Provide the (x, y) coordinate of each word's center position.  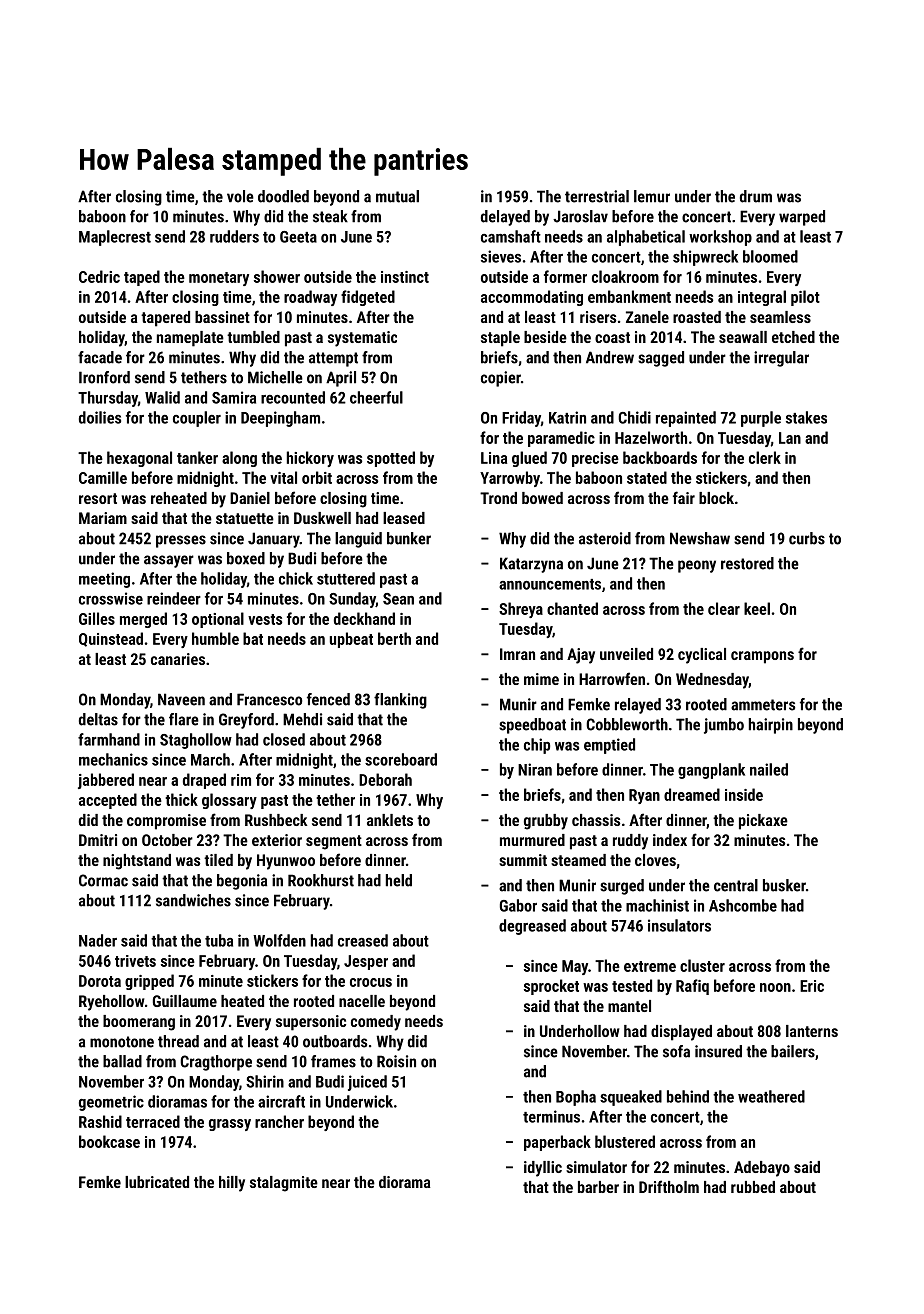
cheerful (376, 397)
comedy (376, 1023)
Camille (103, 477)
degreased (532, 927)
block (716, 498)
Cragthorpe (216, 1063)
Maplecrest (115, 238)
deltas (98, 719)
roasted (697, 317)
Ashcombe (743, 905)
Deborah (385, 779)
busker (784, 885)
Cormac (103, 880)
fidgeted (368, 298)
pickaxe (763, 822)
